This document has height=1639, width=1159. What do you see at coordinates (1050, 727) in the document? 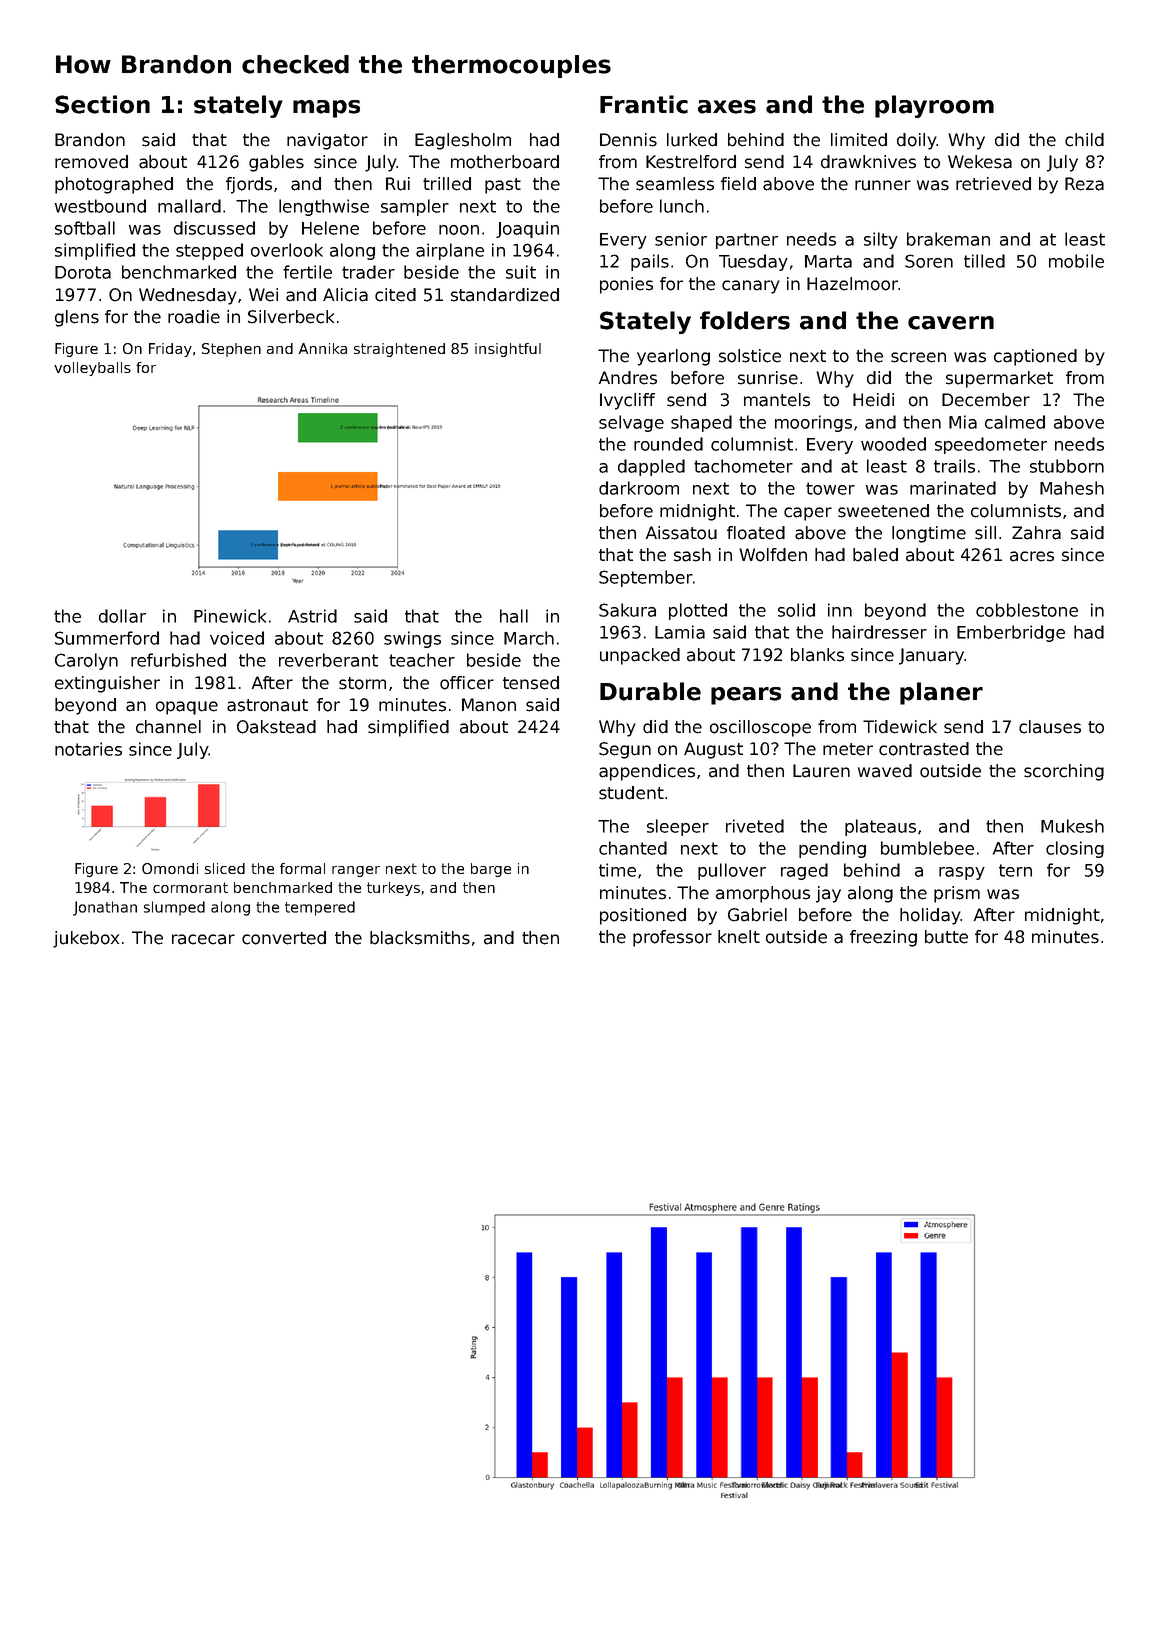
I see `clauses` at bounding box center [1050, 727].
